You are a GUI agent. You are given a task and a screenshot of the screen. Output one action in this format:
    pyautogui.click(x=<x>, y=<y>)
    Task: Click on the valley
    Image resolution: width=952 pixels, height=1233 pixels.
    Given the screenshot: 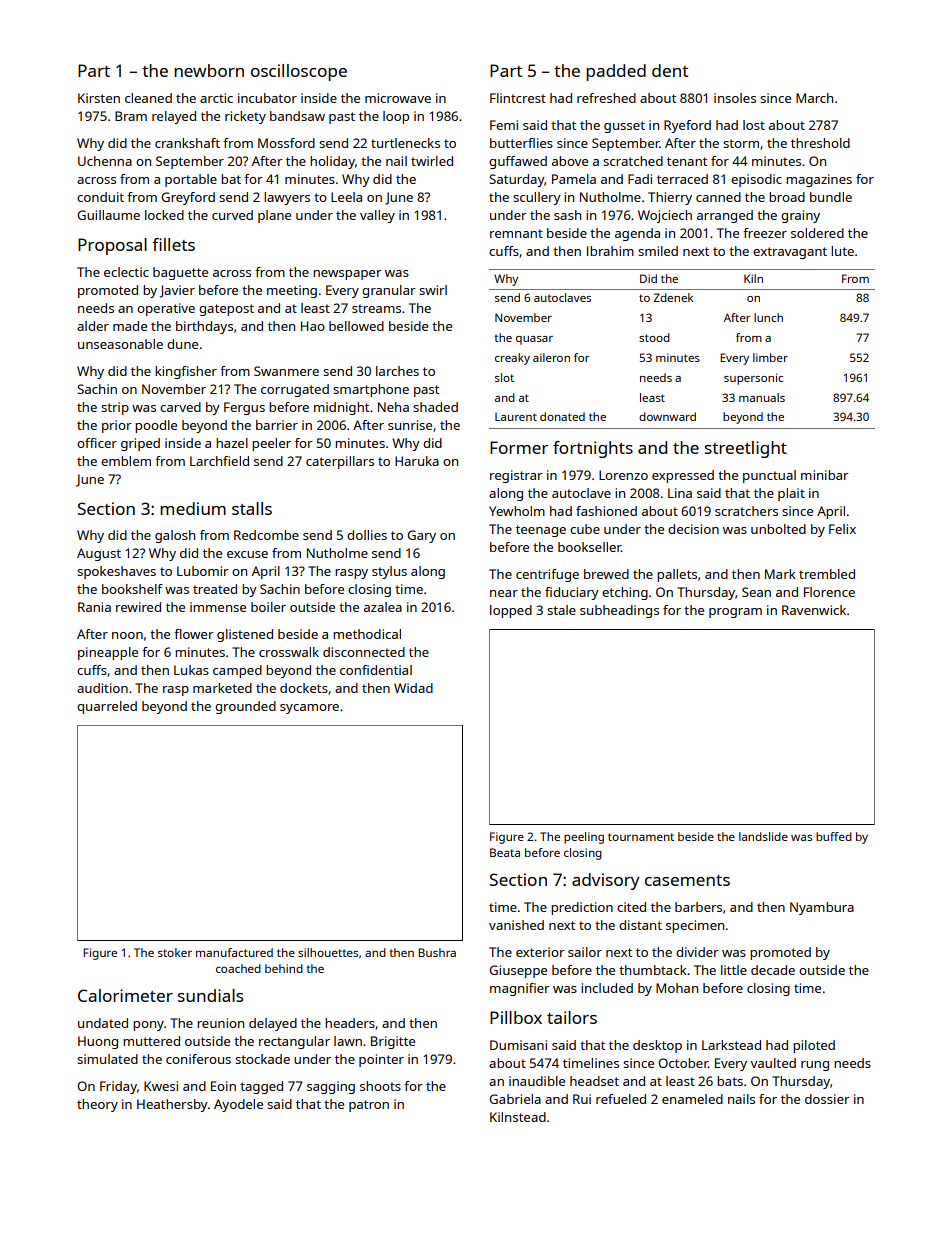 What is the action you would take?
    pyautogui.click(x=377, y=216)
